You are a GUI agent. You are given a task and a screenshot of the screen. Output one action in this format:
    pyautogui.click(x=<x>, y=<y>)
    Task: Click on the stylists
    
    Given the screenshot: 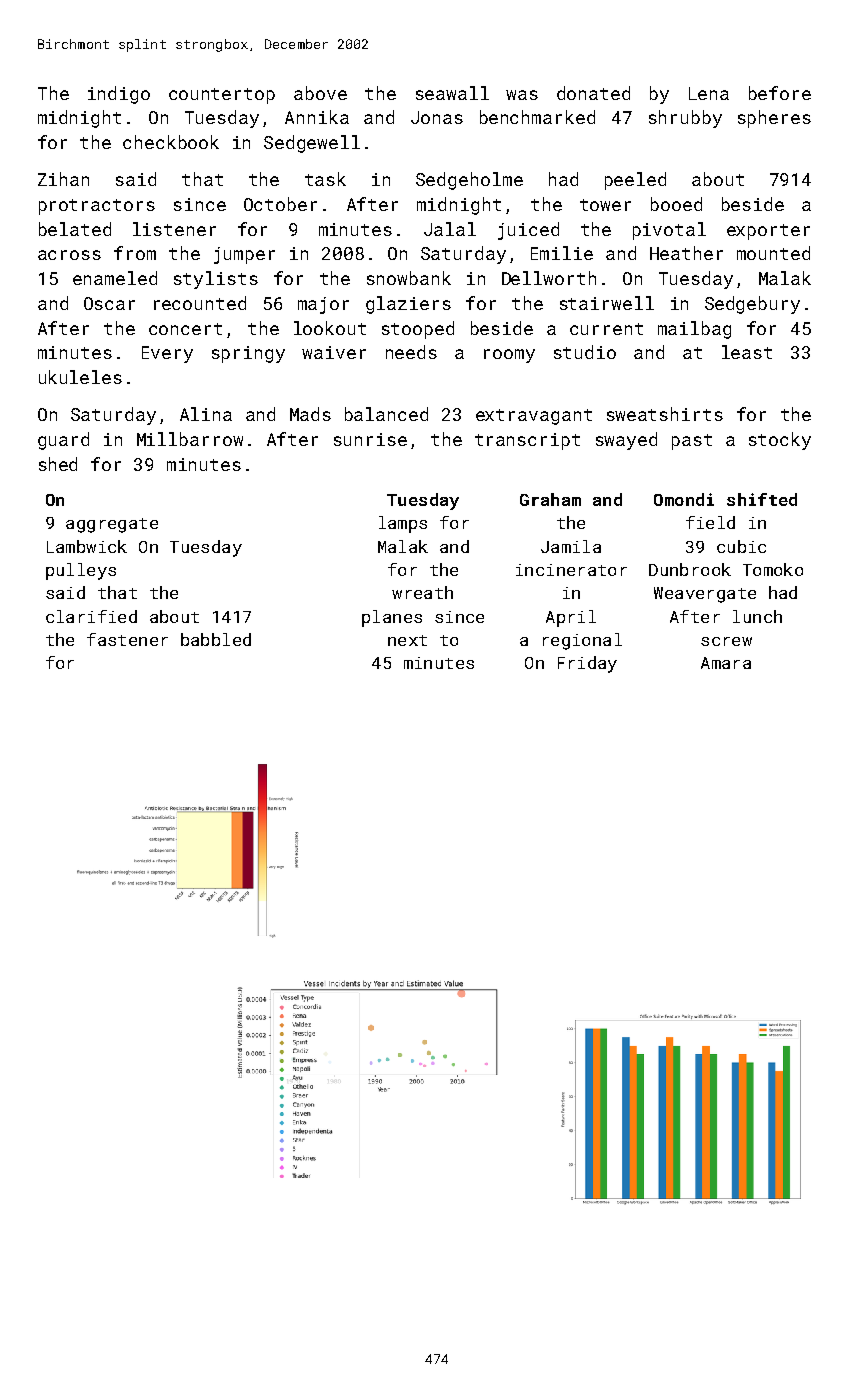 What is the action you would take?
    pyautogui.click(x=216, y=280)
